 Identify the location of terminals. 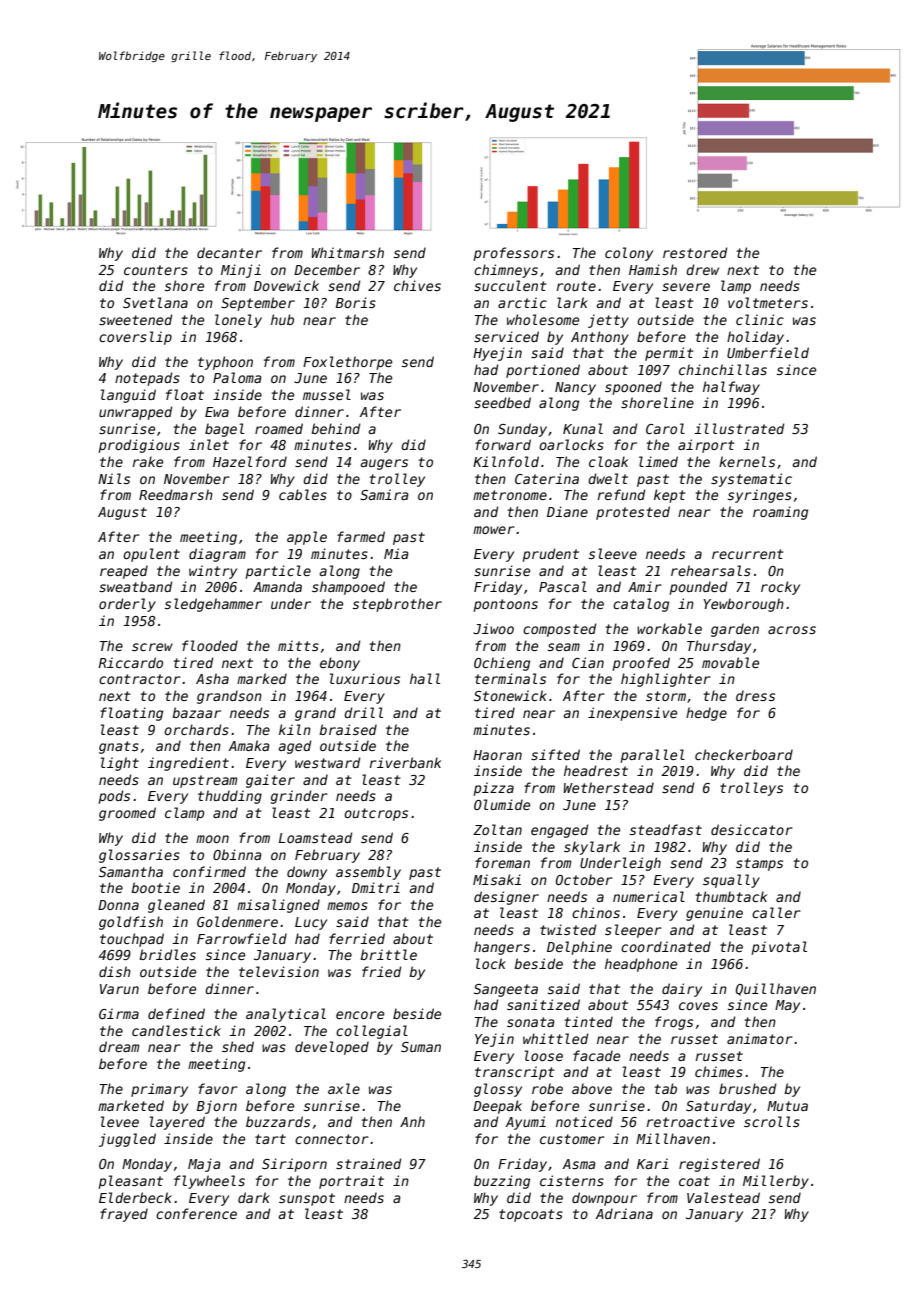
(510, 678).
